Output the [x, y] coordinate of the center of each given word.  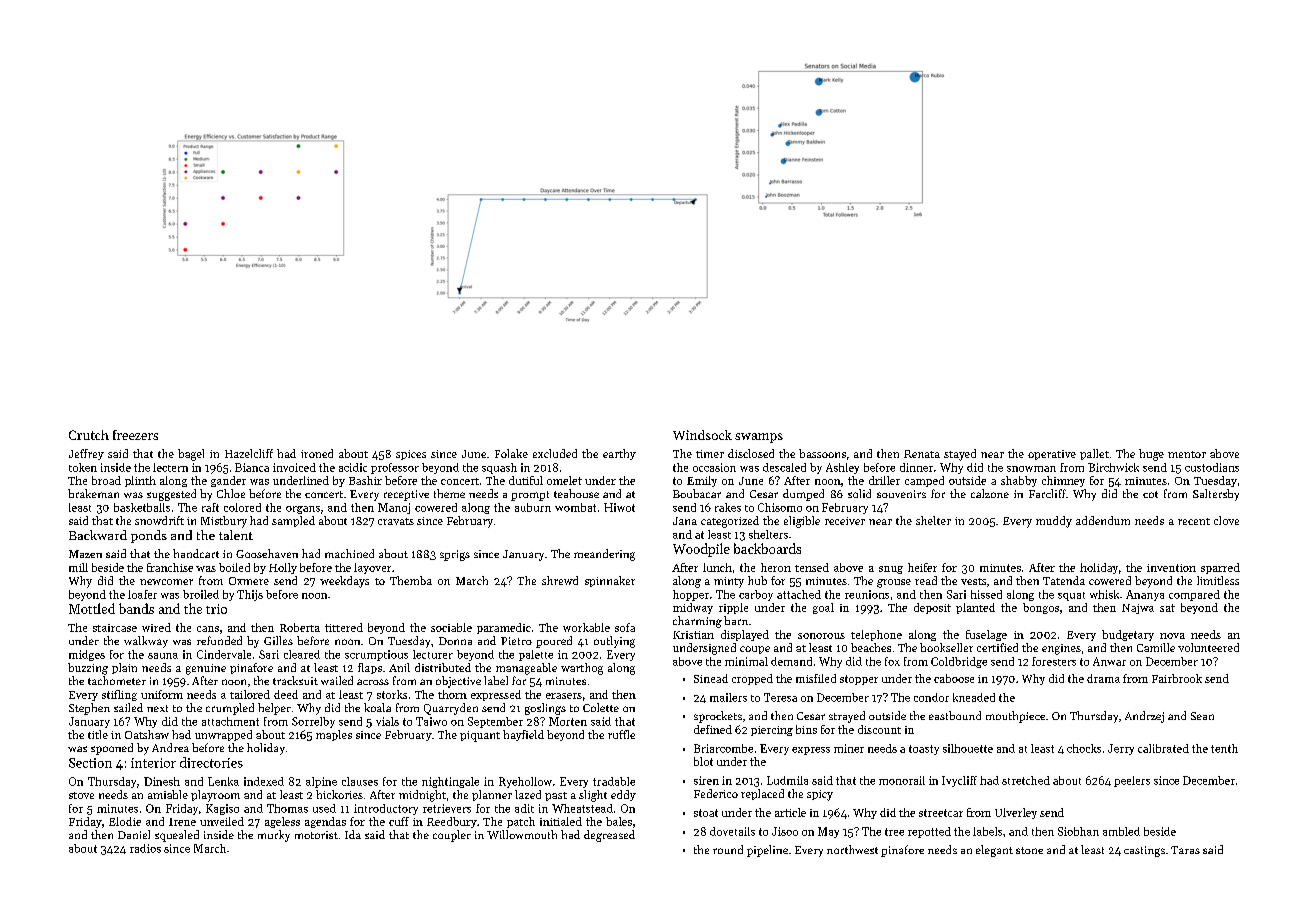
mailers [728, 697]
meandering [604, 555]
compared [1194, 595]
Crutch [89, 435]
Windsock [702, 435]
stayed [960, 455]
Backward [98, 535]
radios [145, 848]
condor [931, 697]
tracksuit [295, 680]
